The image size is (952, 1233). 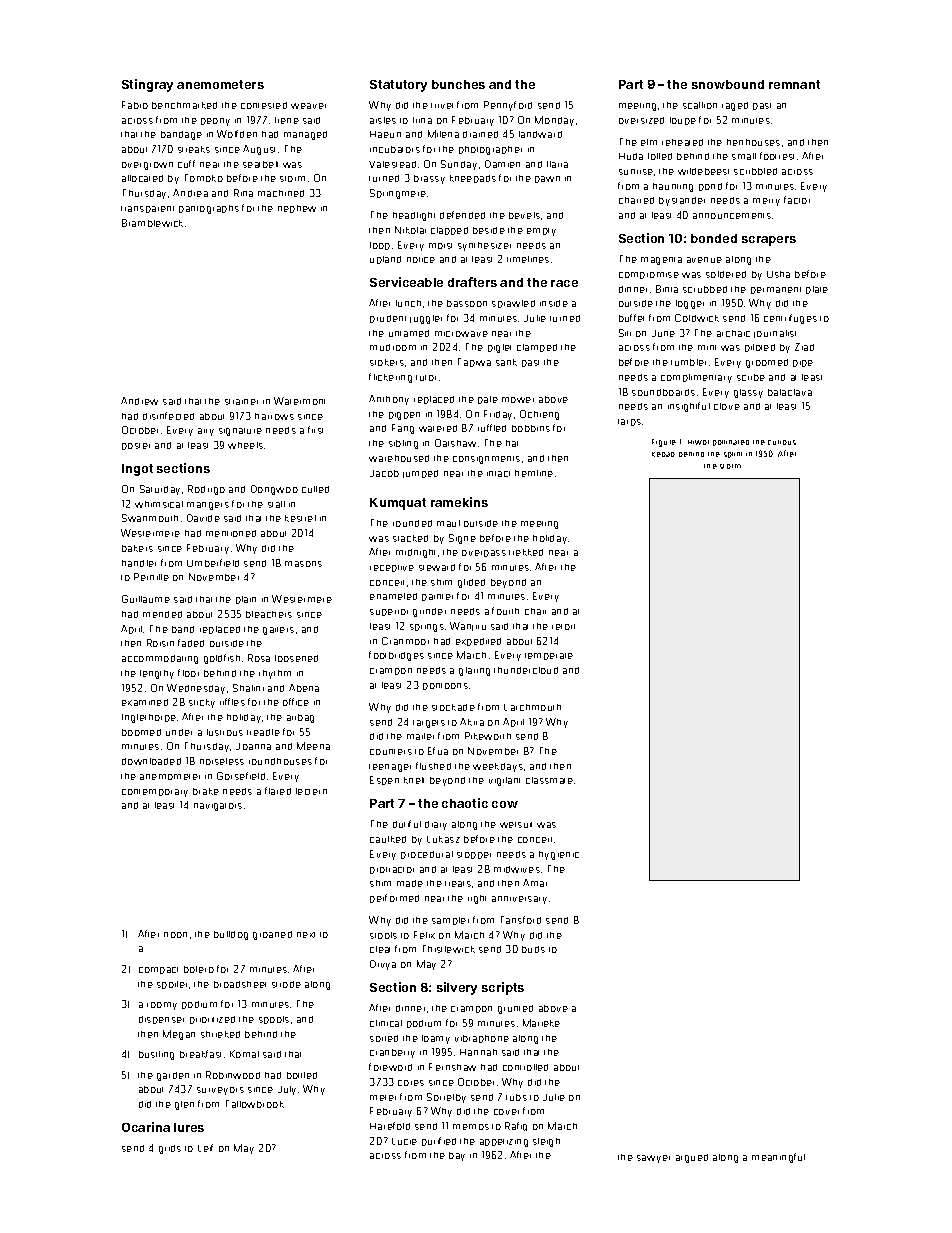 What do you see at coordinates (519, 900) in the image?
I see `anniversary` at bounding box center [519, 900].
